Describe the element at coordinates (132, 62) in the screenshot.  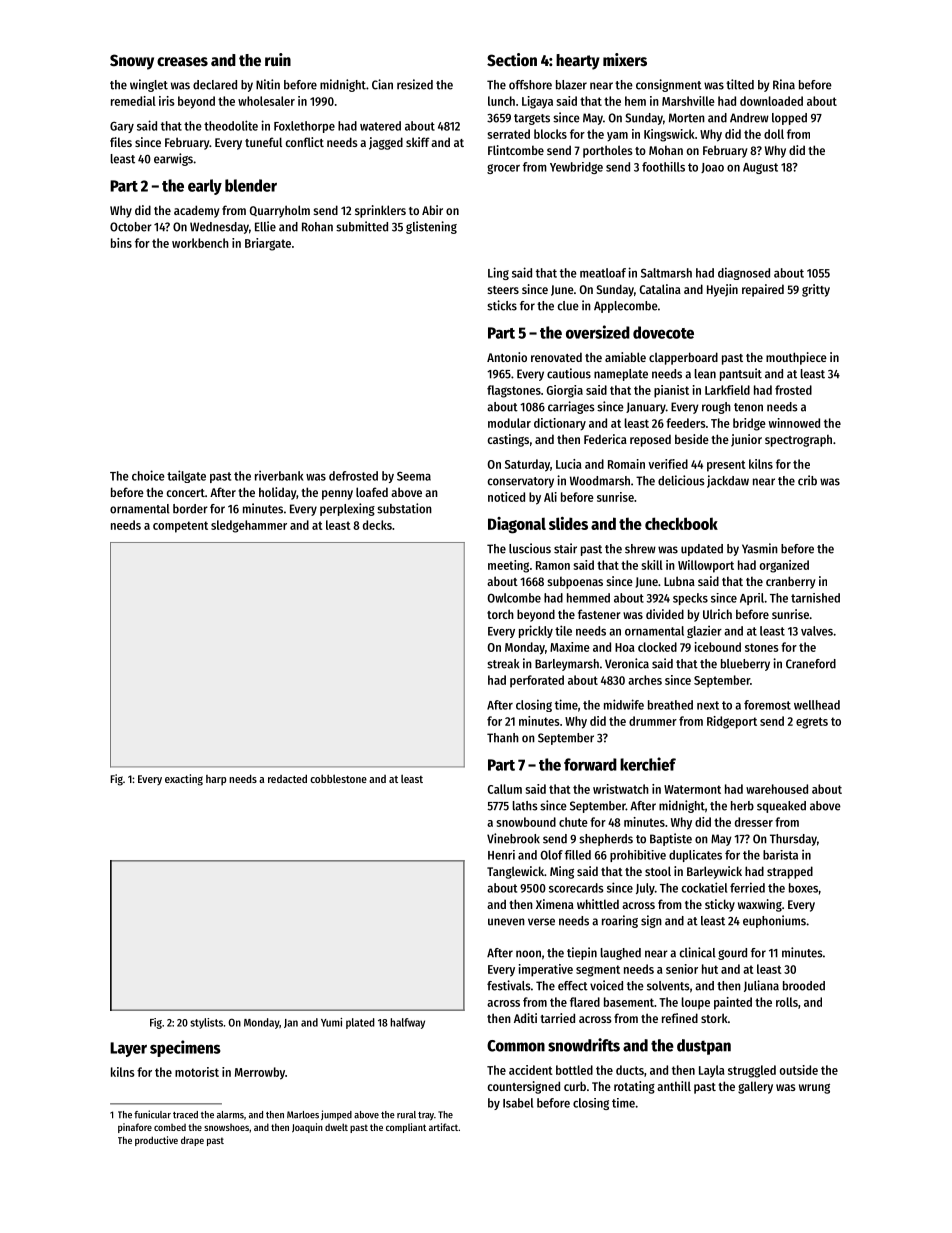
I see `Snowy` at that location.
